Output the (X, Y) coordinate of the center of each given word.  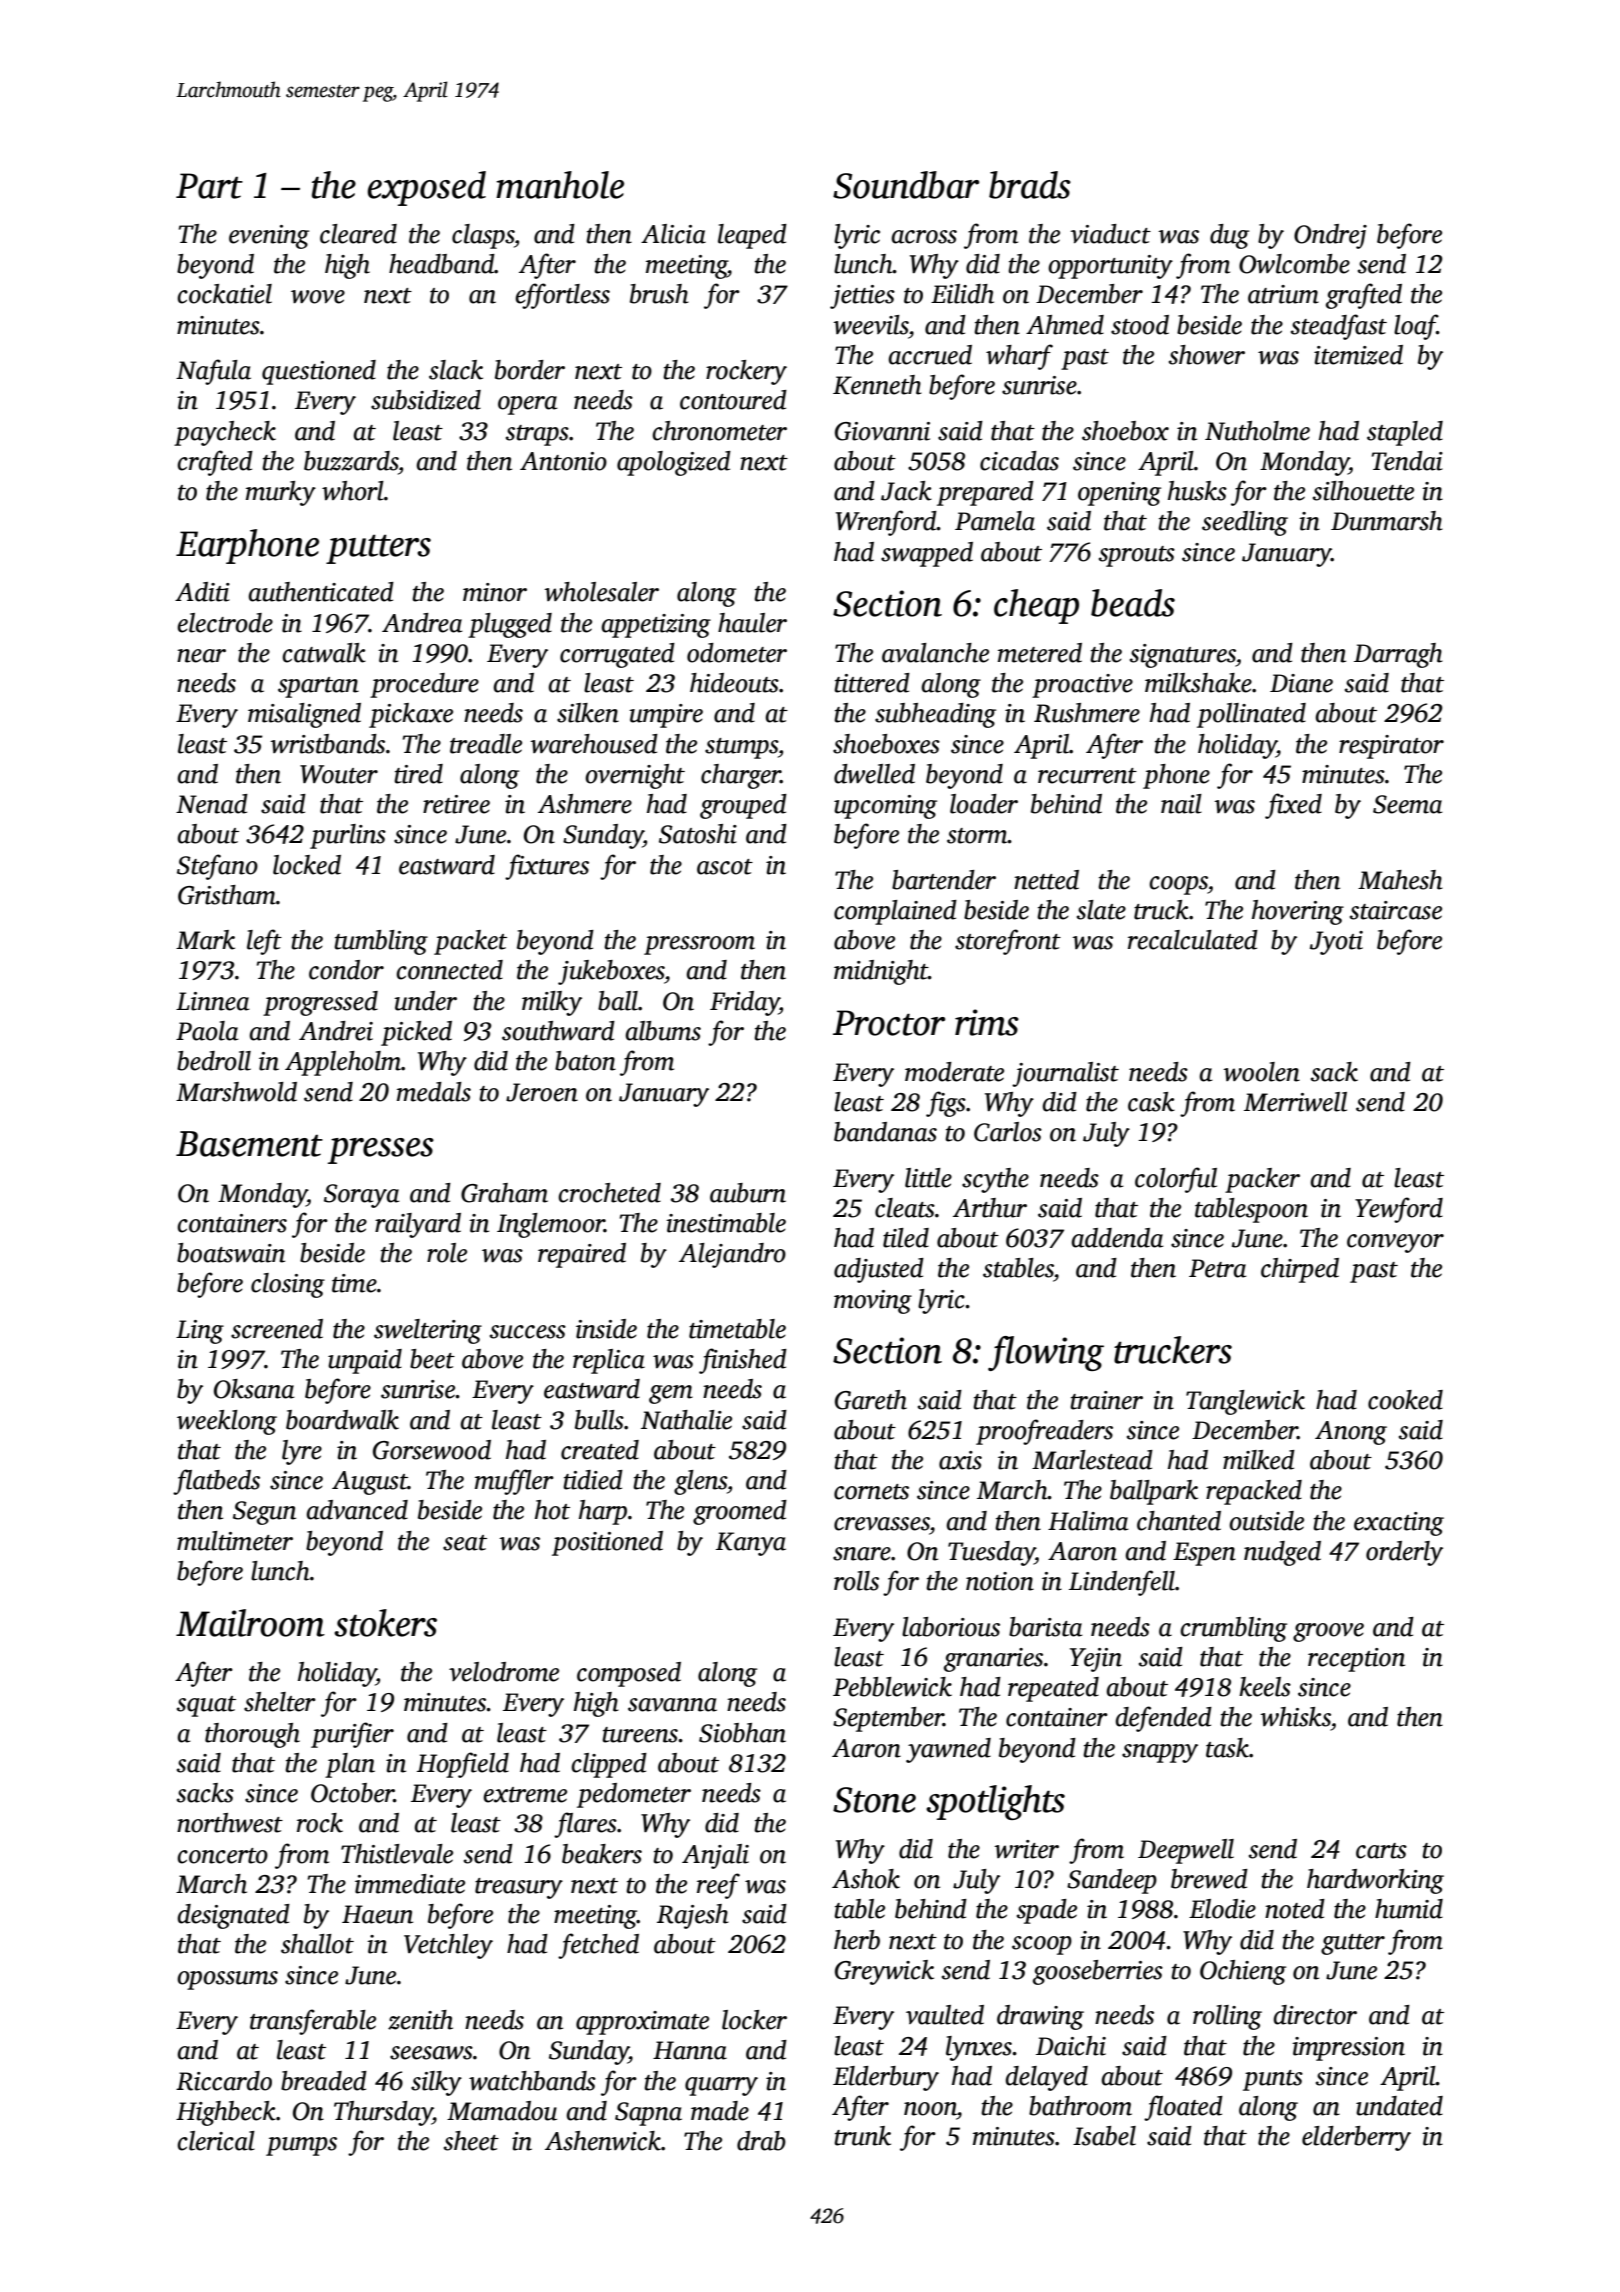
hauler (752, 623)
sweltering (428, 1331)
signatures (1183, 656)
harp (603, 1512)
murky (281, 493)
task (1227, 1748)
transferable (313, 2022)
